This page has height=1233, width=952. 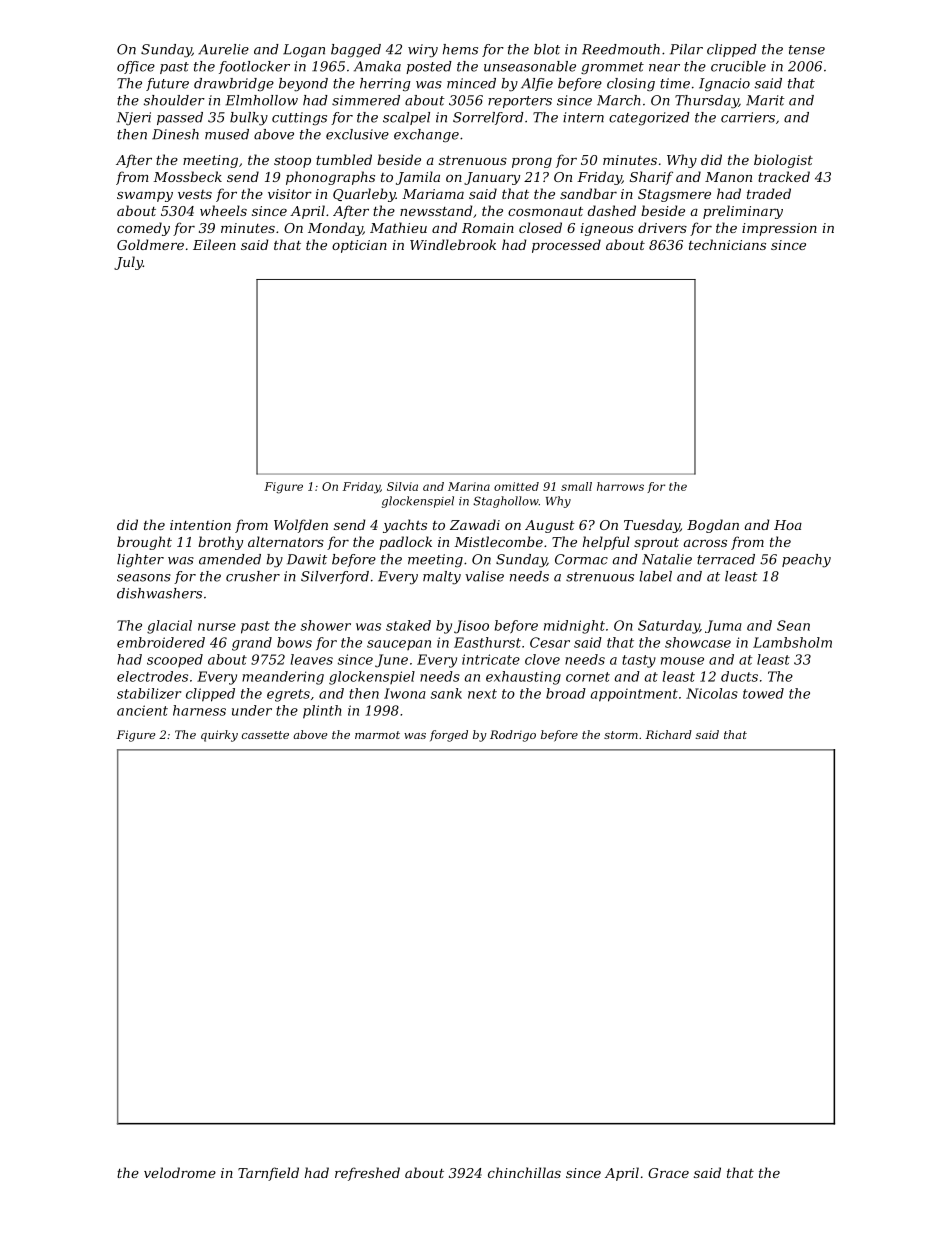 What do you see at coordinates (713, 526) in the page?
I see `Bogdan` at bounding box center [713, 526].
